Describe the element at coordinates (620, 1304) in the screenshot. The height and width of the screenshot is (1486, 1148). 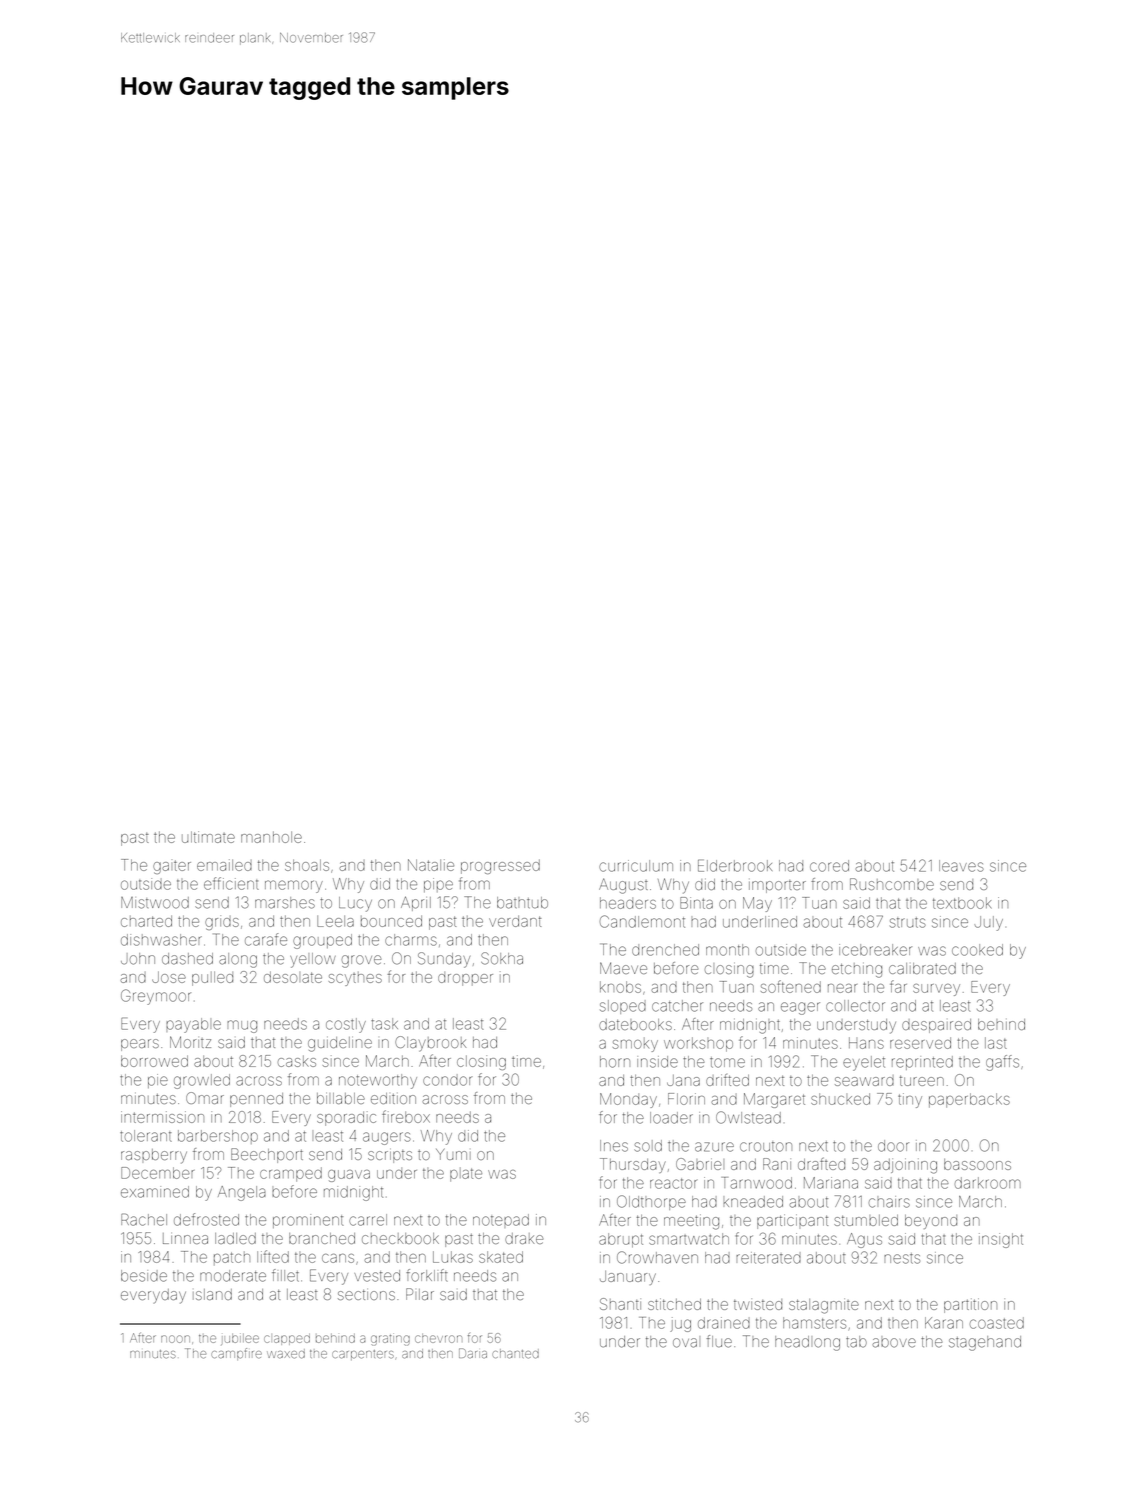
I see `Shanti` at that location.
